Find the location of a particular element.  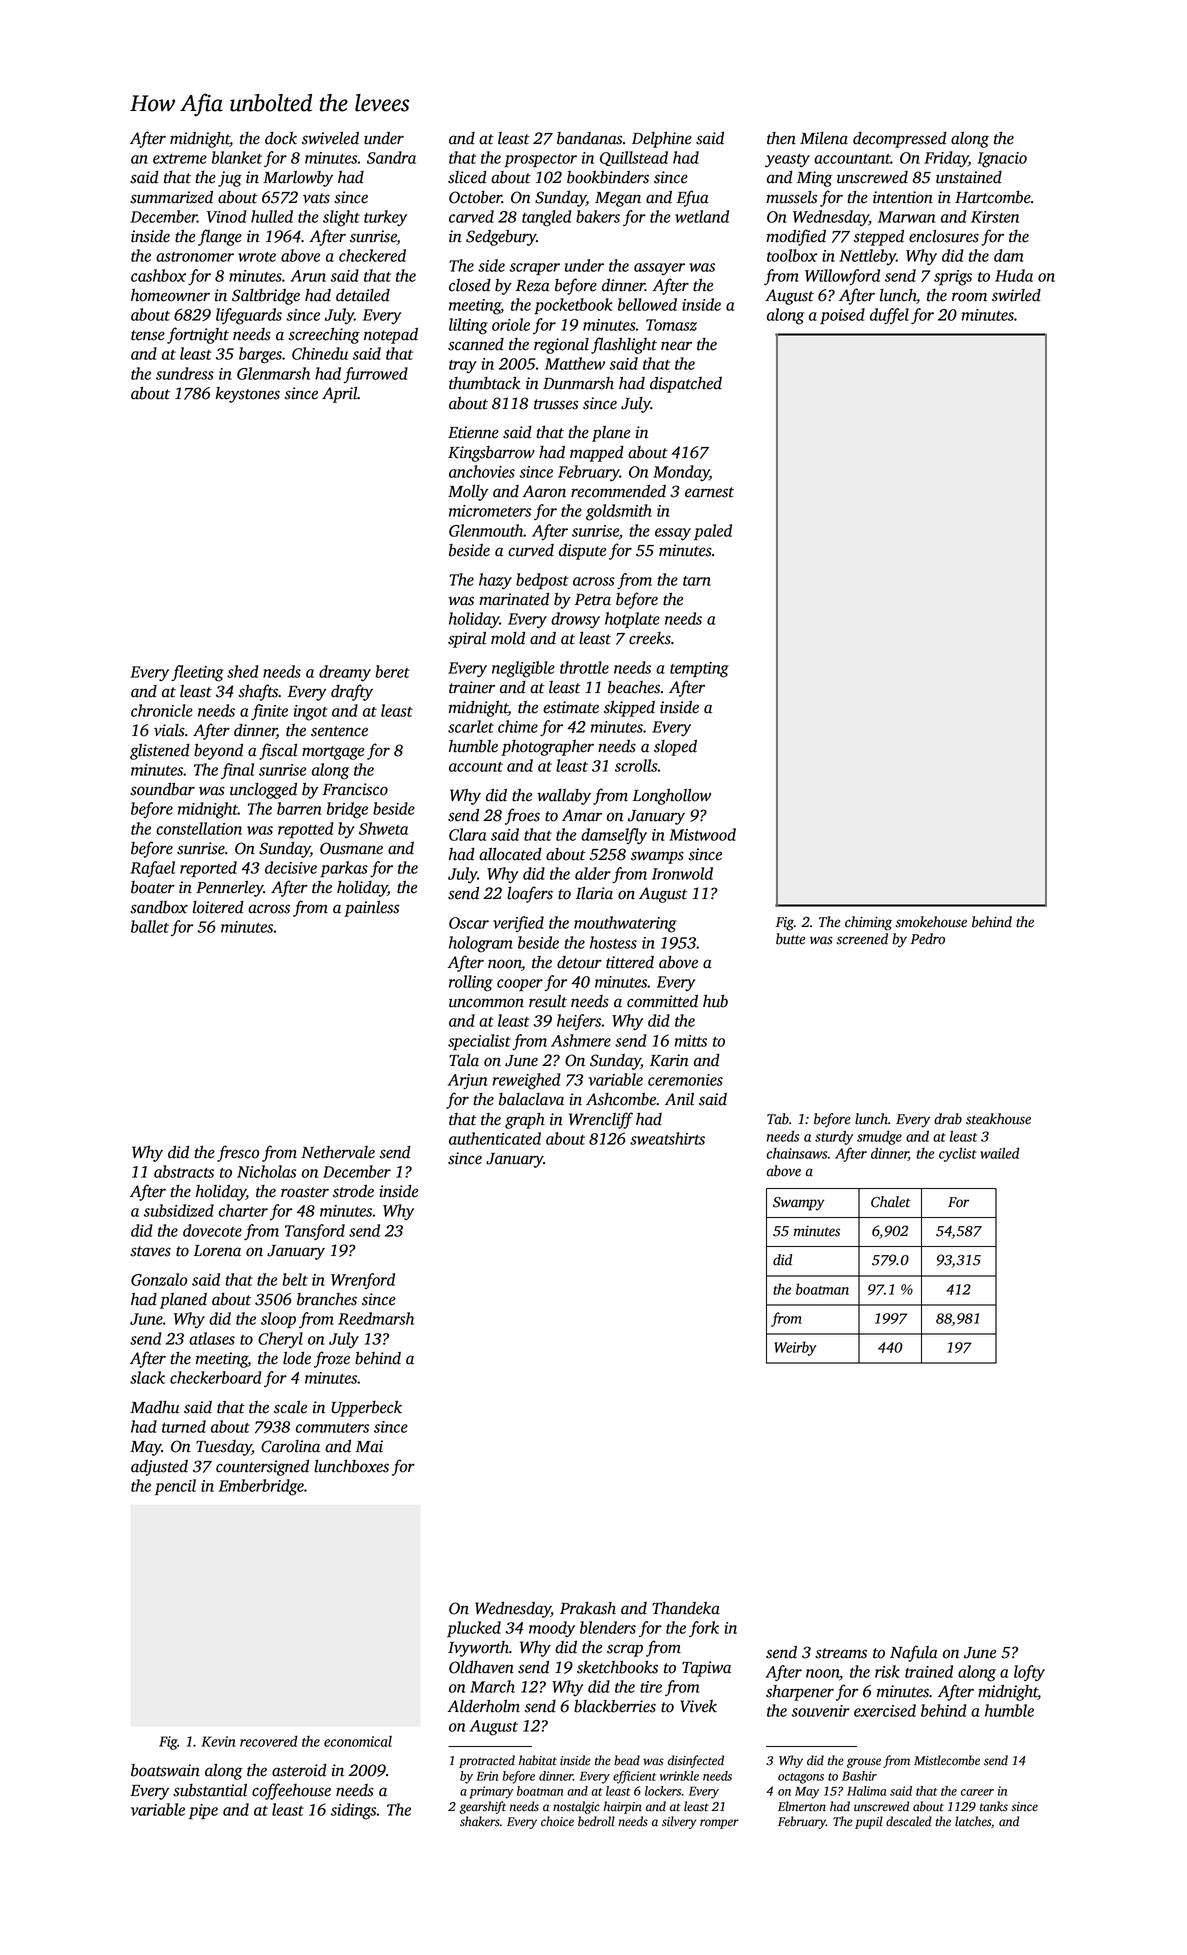

froze is located at coordinates (332, 1359).
